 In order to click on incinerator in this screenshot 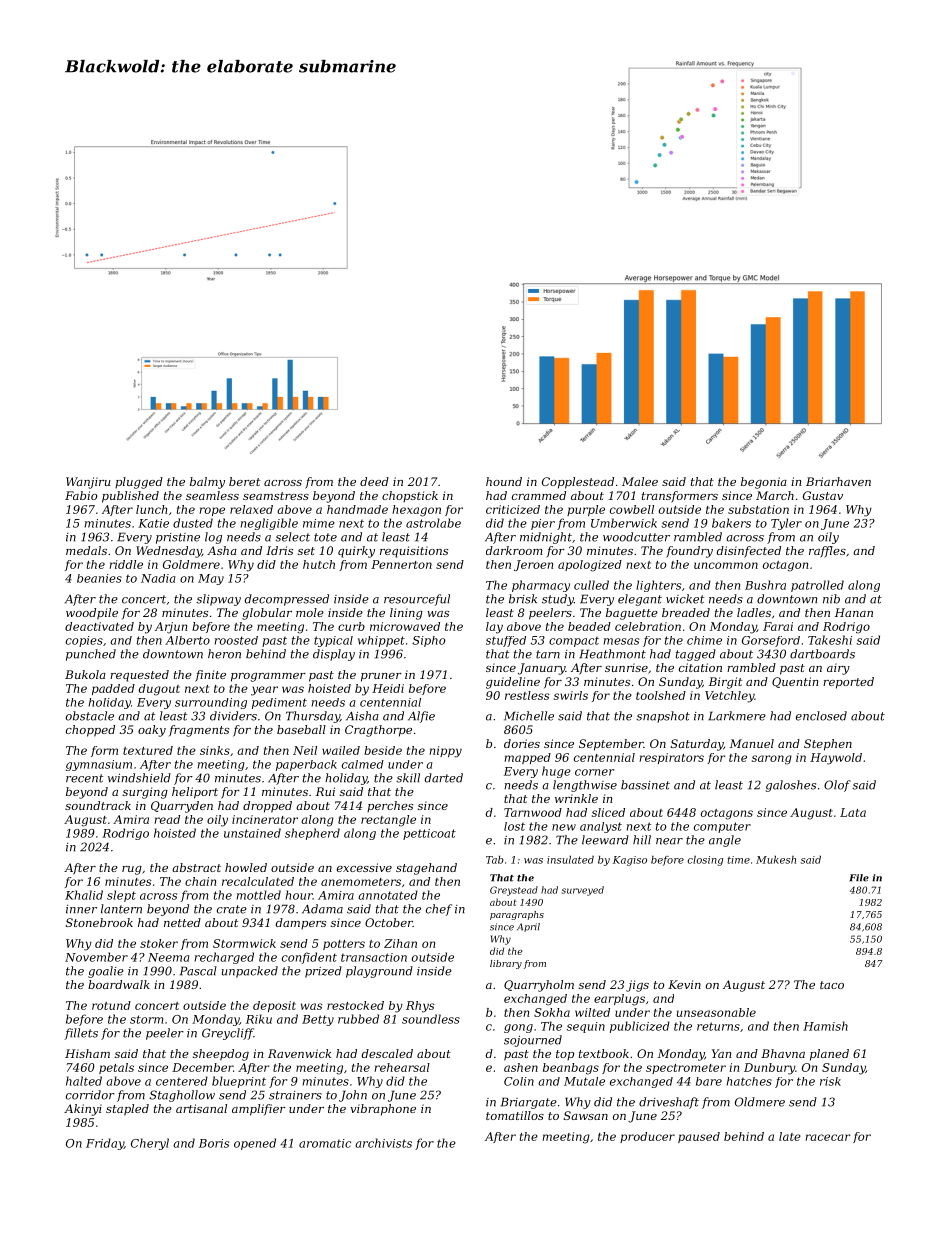, I will do `click(265, 819)`.
